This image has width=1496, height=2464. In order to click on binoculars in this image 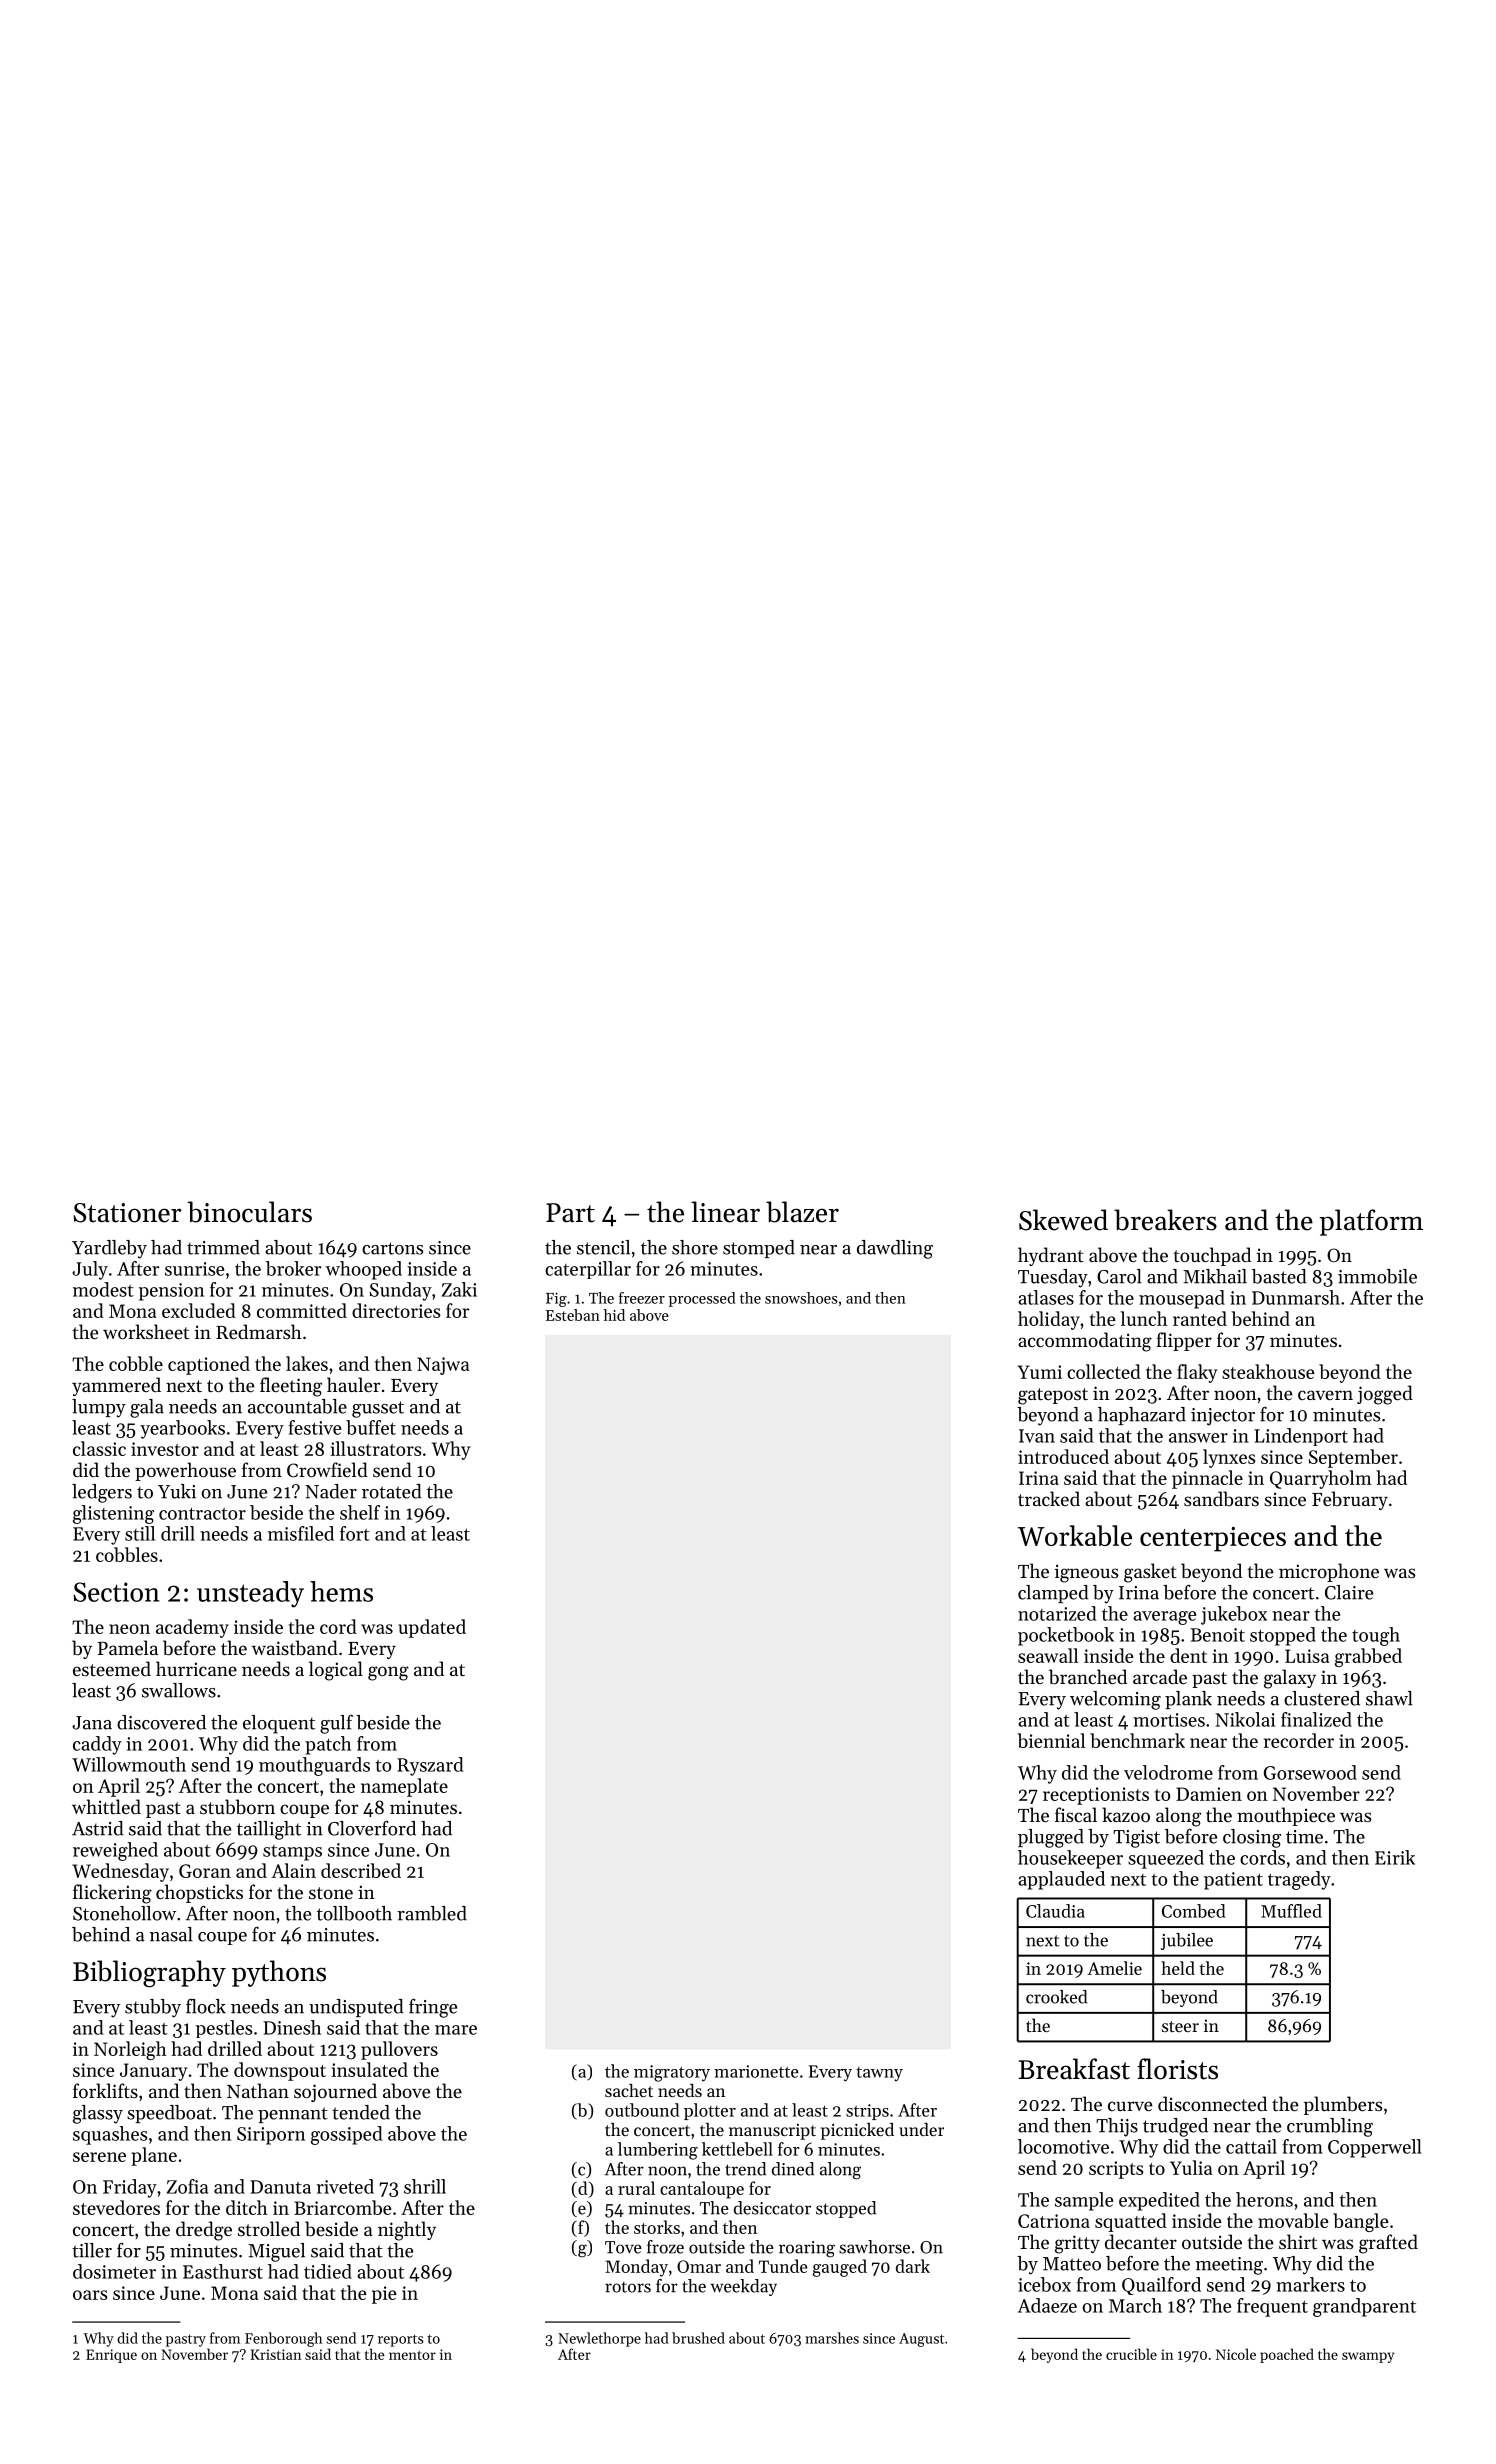, I will do `click(250, 1212)`.
